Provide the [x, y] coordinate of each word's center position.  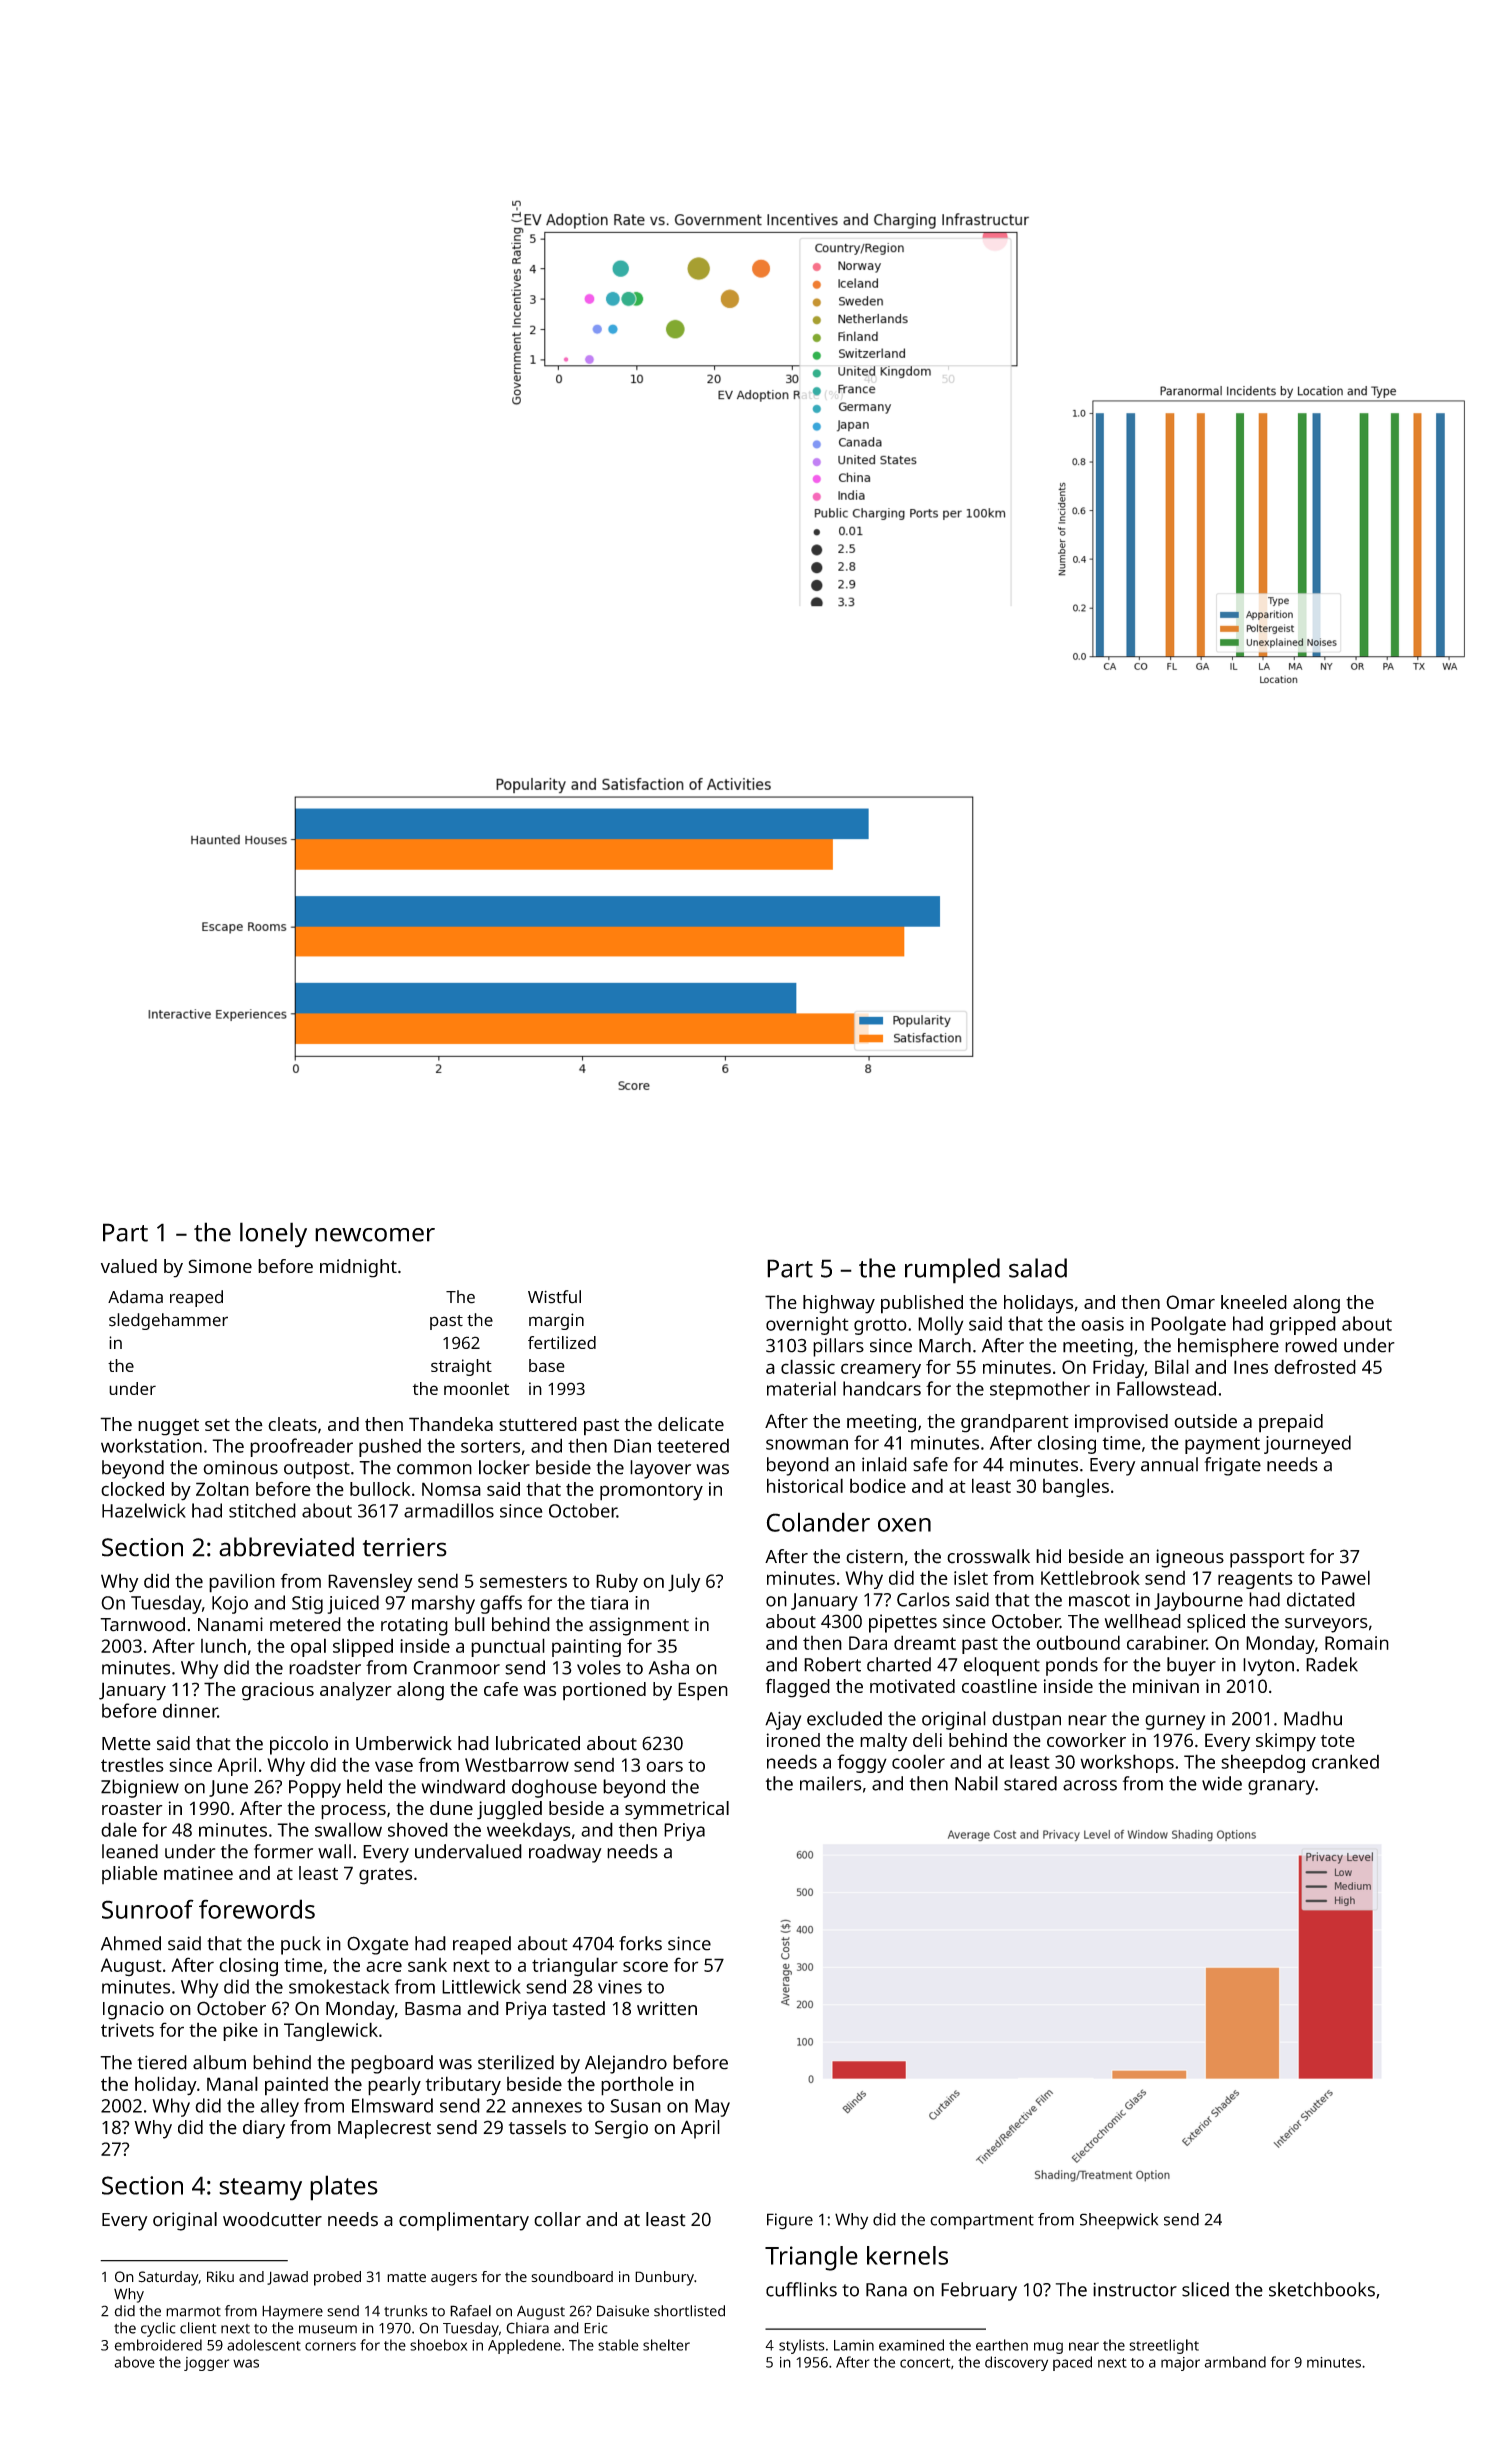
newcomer [375, 1235]
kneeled [1254, 1302]
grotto [880, 1326]
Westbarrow [517, 1764]
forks [640, 1943]
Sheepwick [1119, 2221]
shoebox [438, 2345]
